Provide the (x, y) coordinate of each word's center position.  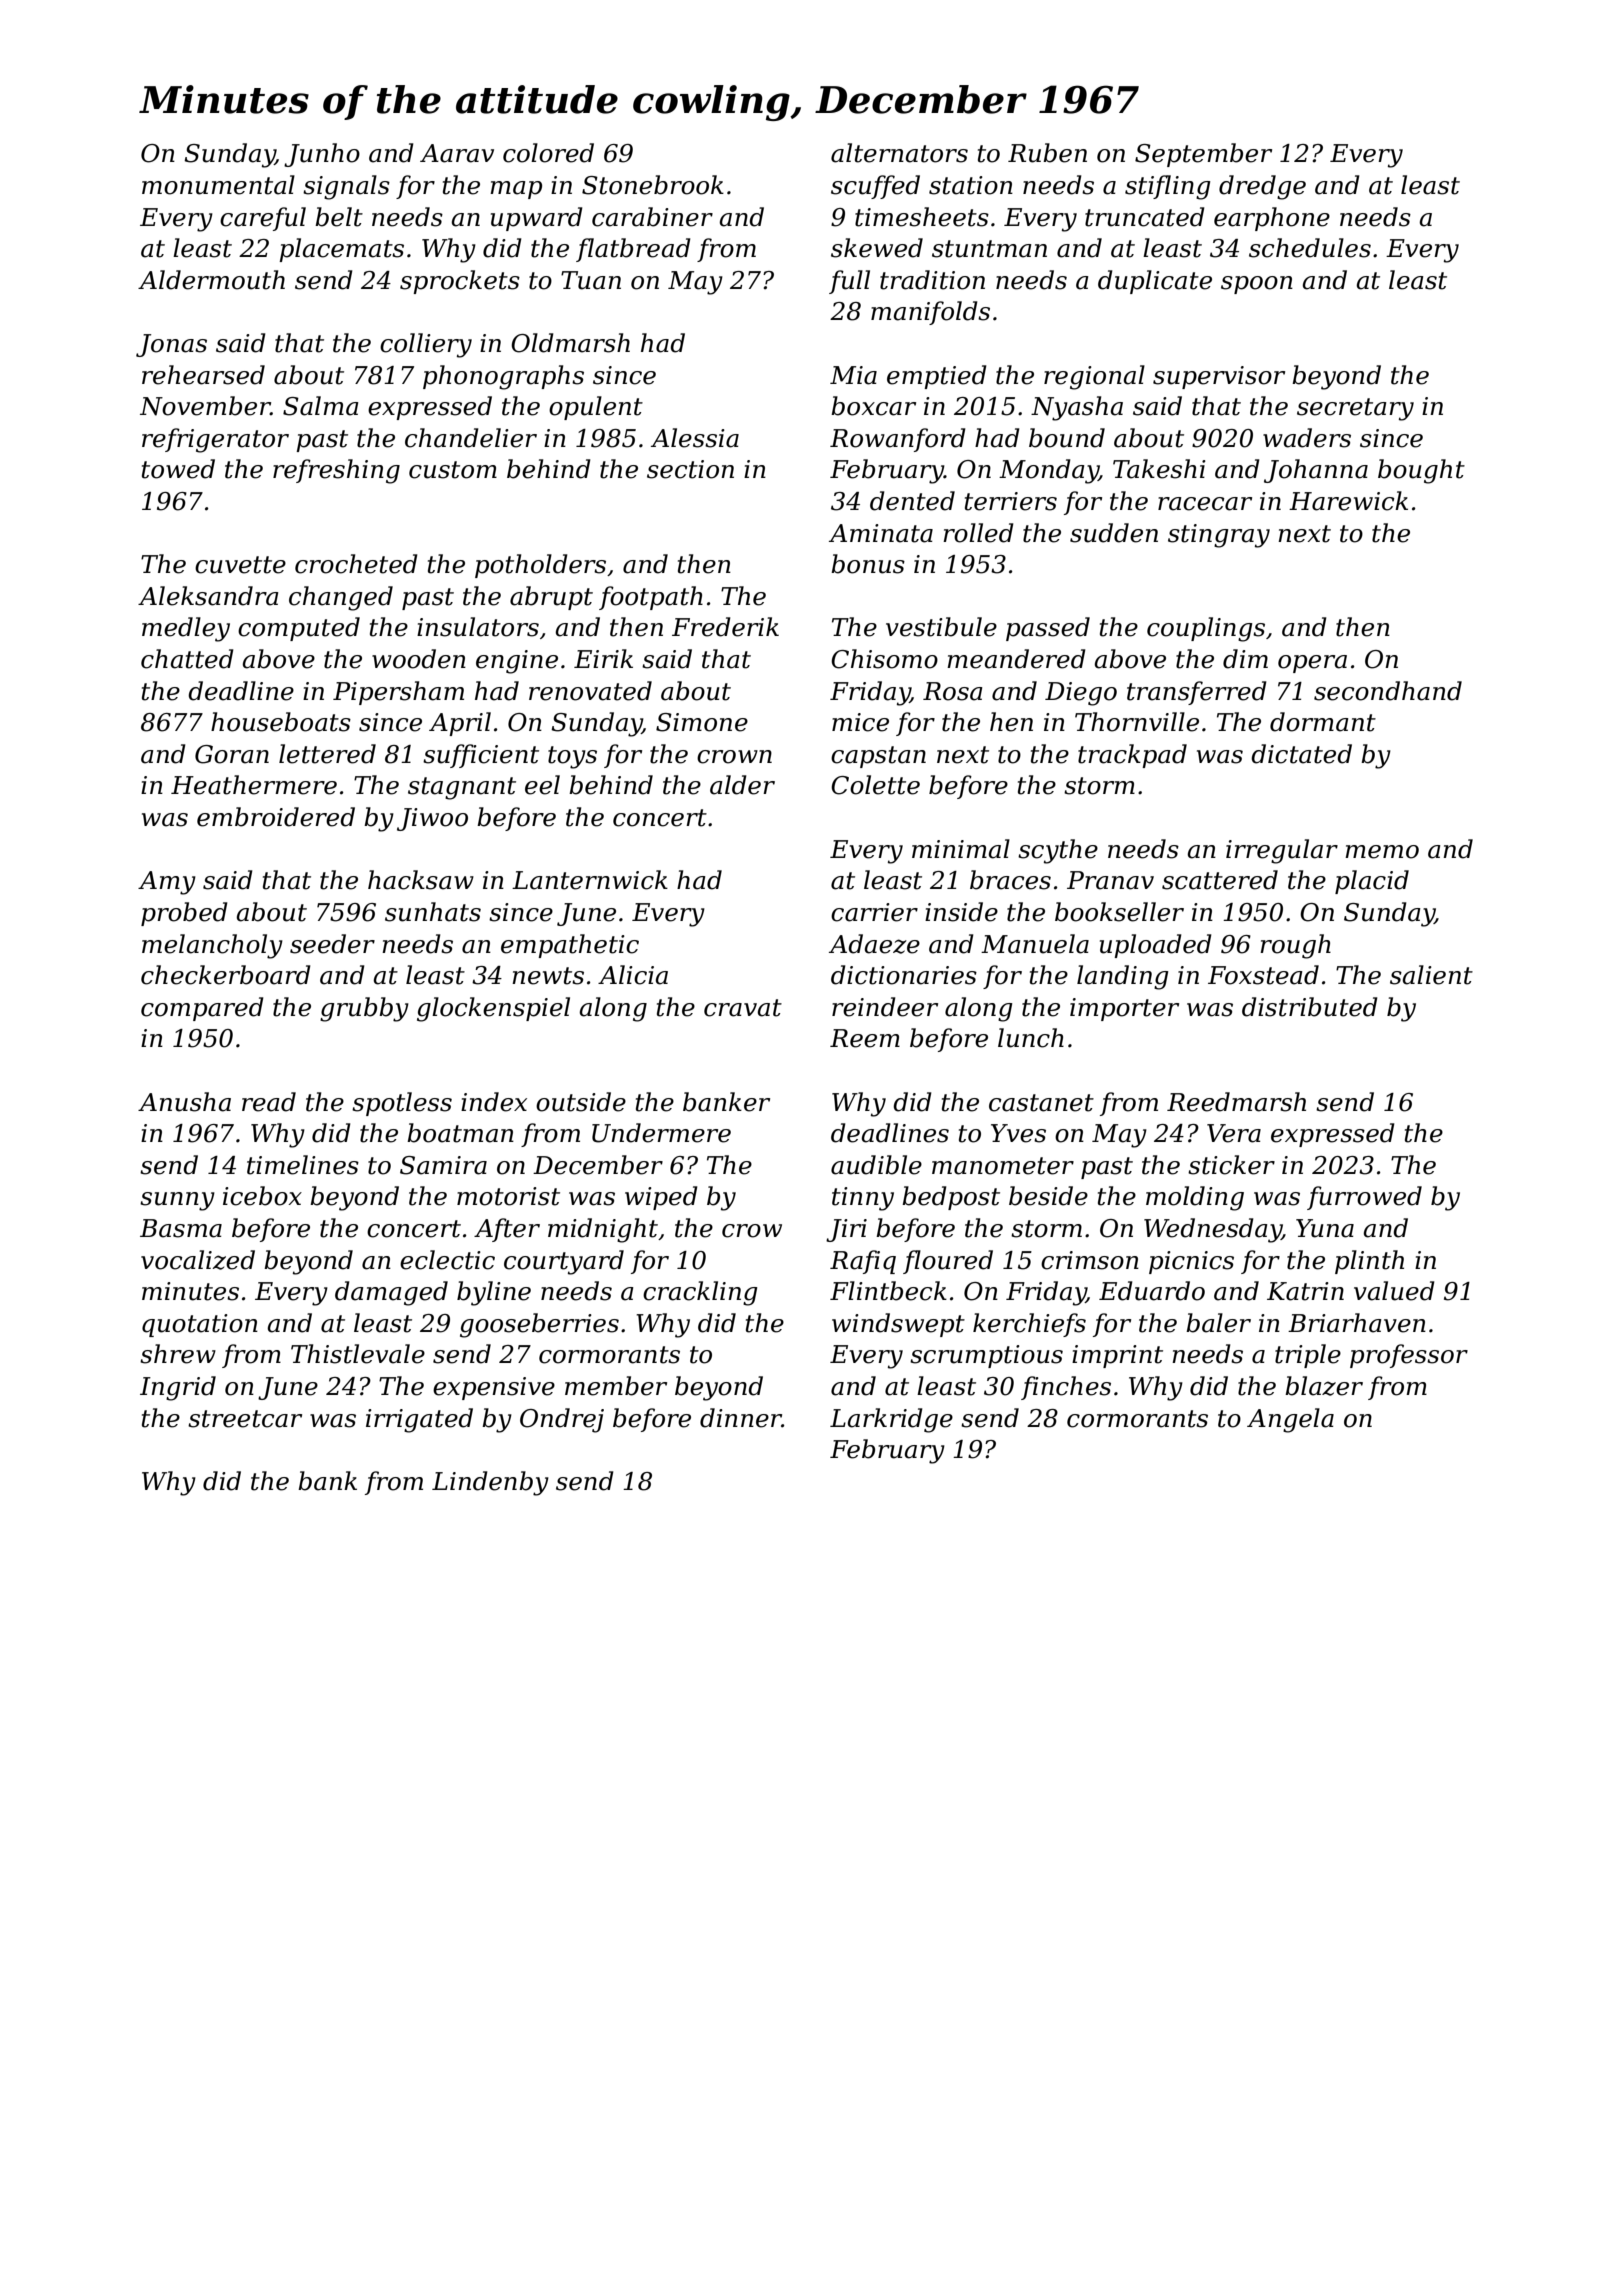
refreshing (336, 471)
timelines (303, 1165)
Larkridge (891, 1420)
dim (1245, 659)
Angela (1290, 1420)
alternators (899, 153)
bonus (868, 564)
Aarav (457, 153)
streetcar (245, 1419)
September (1203, 155)
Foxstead (1263, 975)
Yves (1018, 1133)
